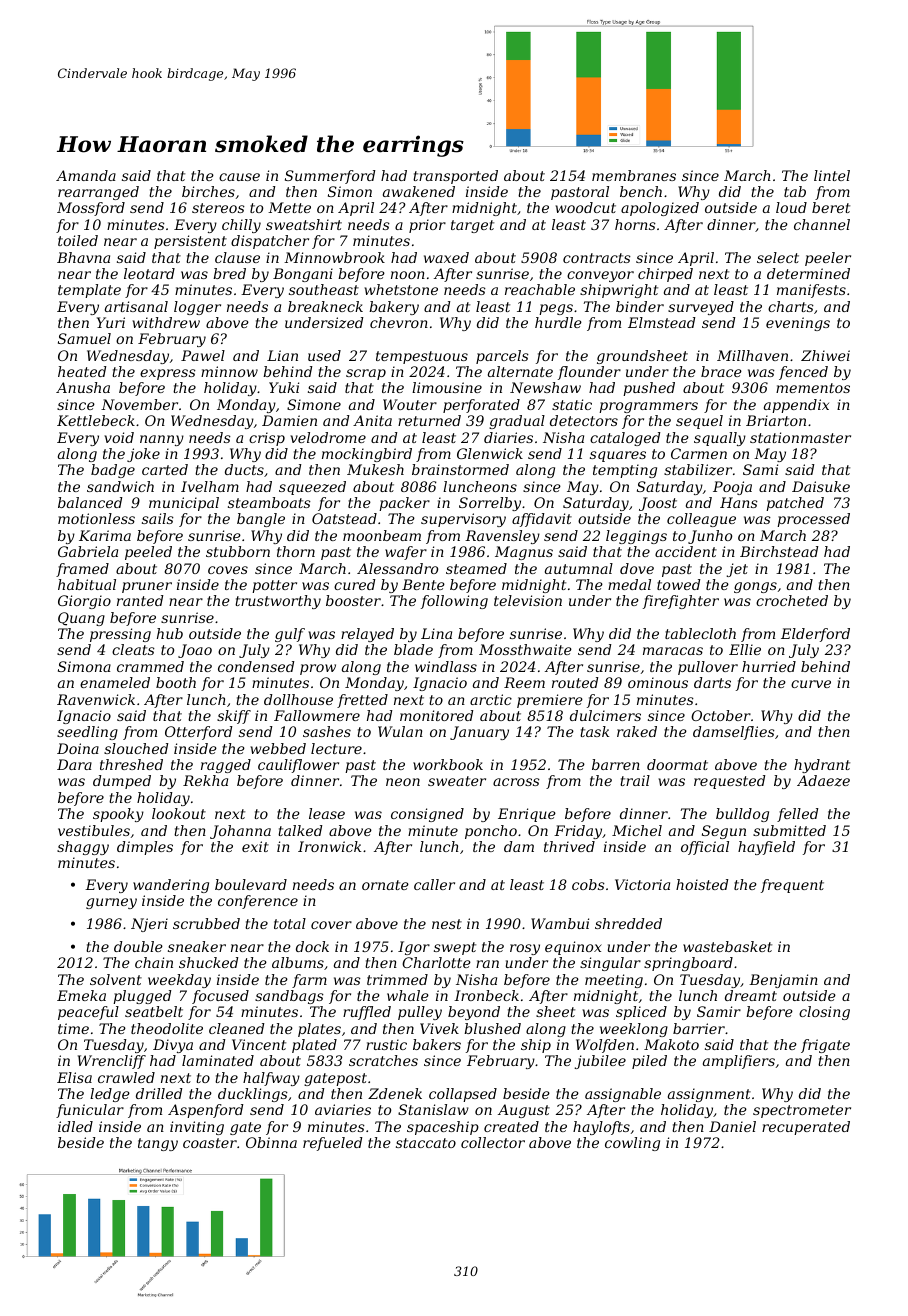 This page has width=908, height=1316. I want to click on ornate, so click(385, 885).
